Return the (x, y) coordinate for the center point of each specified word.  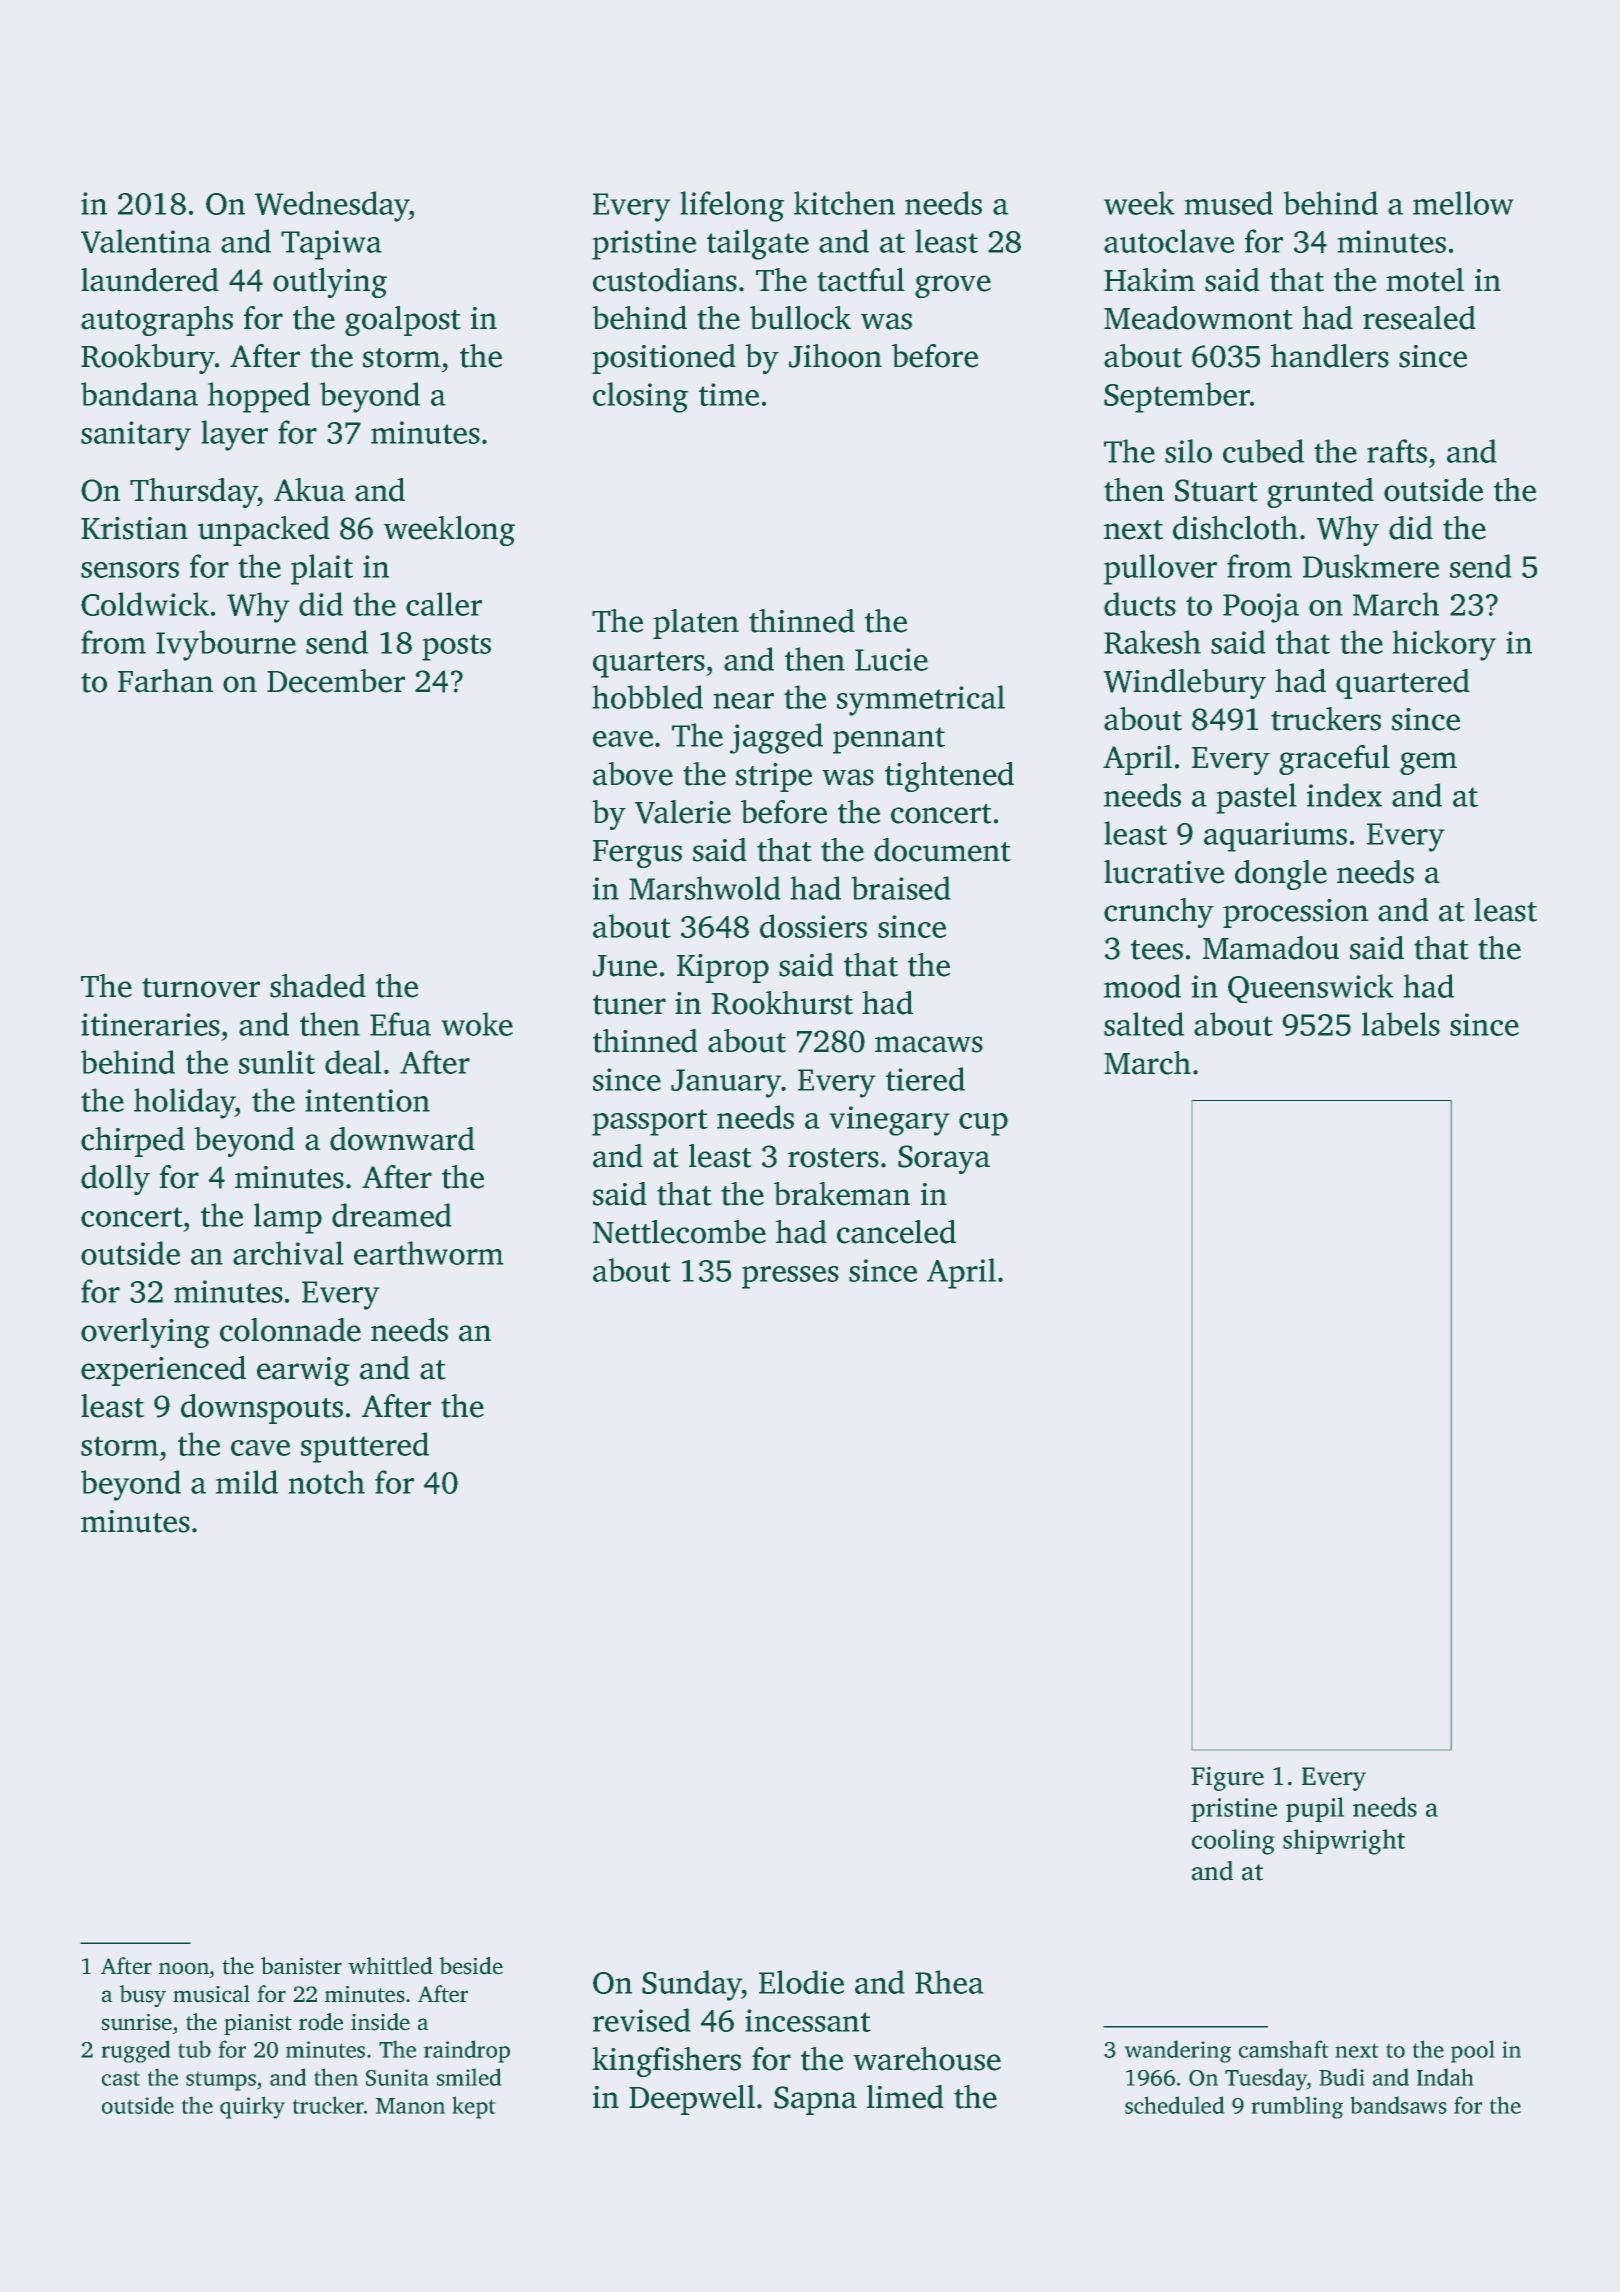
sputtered (365, 1447)
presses (790, 1277)
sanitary (136, 436)
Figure (1227, 1778)
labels (1401, 1024)
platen (696, 624)
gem (1428, 763)
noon (184, 1968)
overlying (145, 1333)
